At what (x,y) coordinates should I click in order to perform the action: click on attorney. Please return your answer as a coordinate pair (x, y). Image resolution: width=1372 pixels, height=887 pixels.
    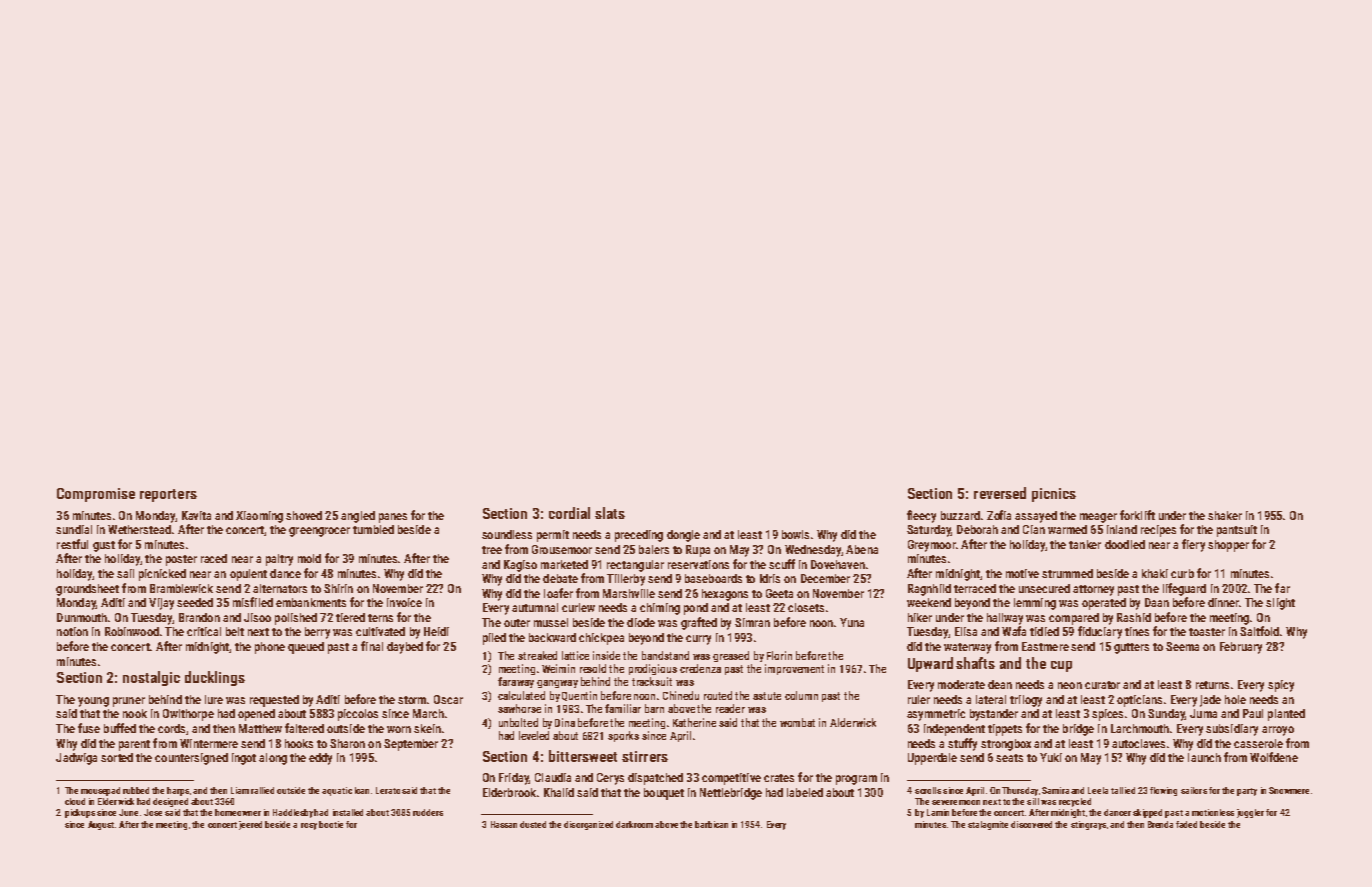
    Looking at the image, I should click on (1093, 590).
